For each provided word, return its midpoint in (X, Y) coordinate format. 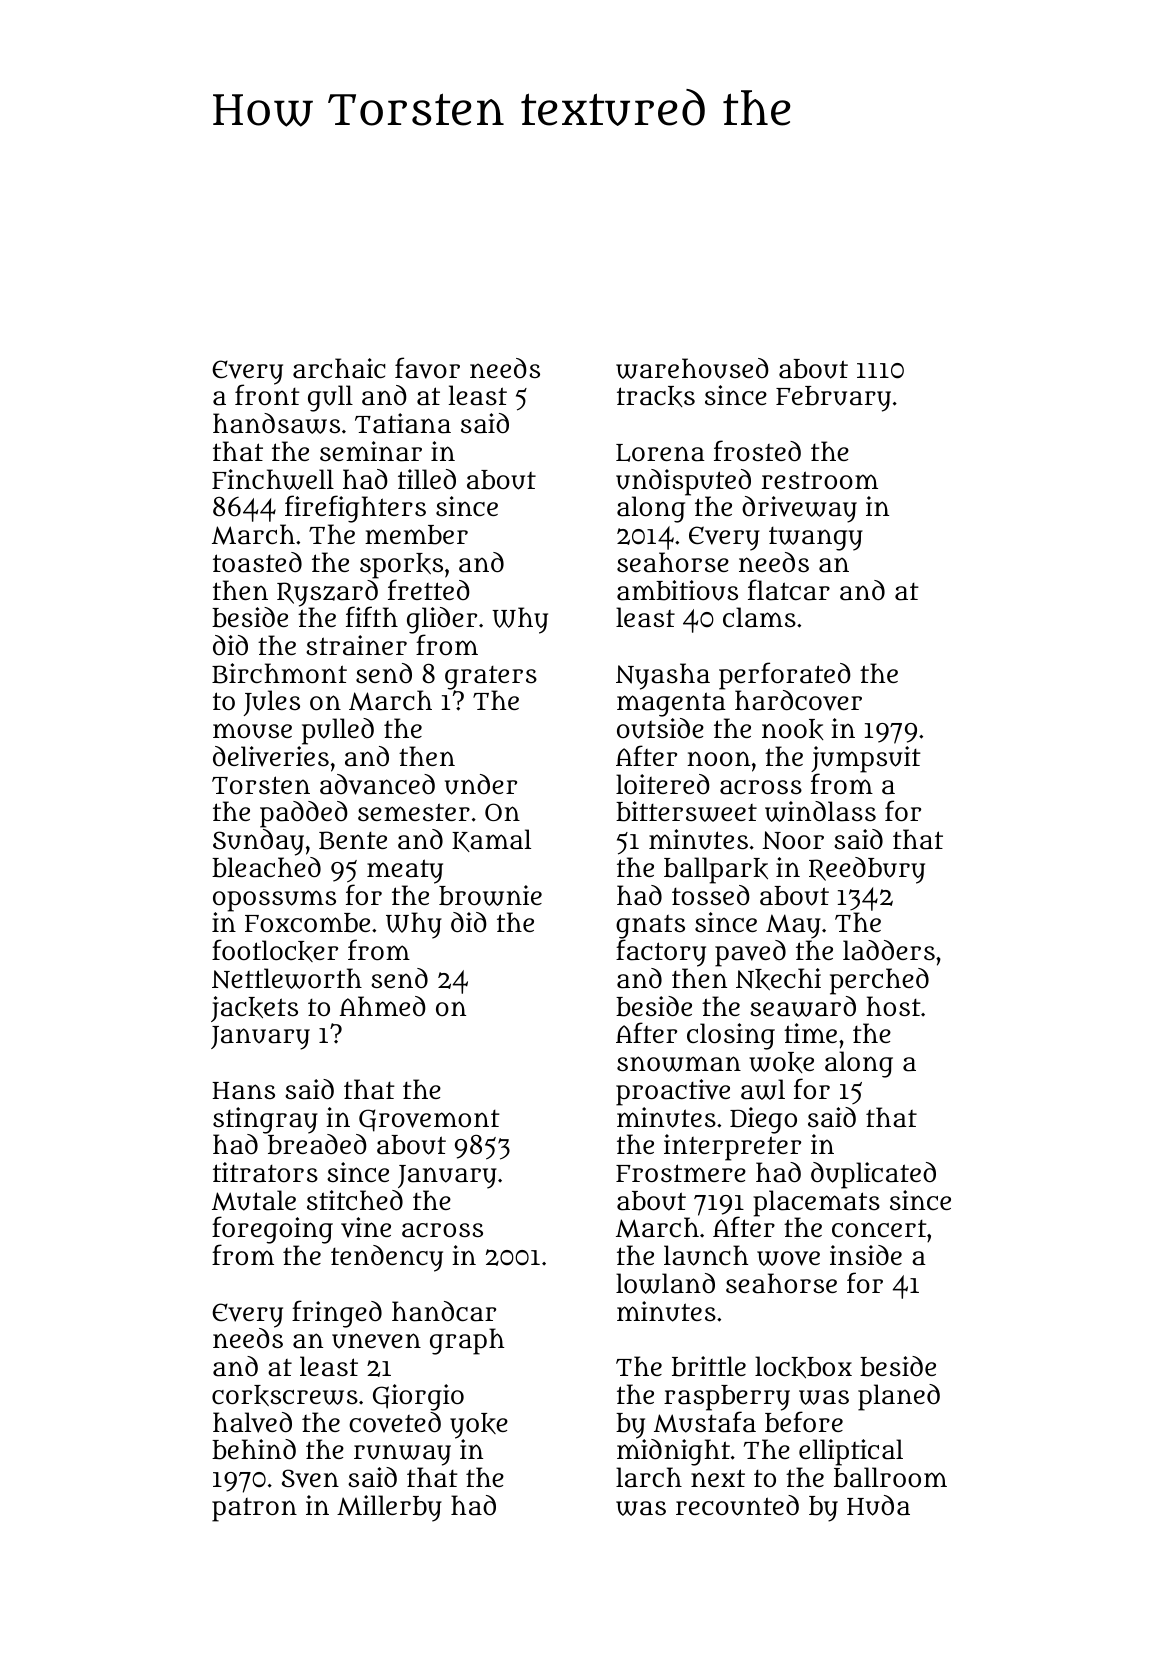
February (833, 399)
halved (252, 1422)
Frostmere (681, 1173)
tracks (656, 396)
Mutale (254, 1200)
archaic (339, 368)
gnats (650, 927)
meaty (405, 871)
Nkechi (778, 979)
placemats (816, 1204)
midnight (673, 1452)
